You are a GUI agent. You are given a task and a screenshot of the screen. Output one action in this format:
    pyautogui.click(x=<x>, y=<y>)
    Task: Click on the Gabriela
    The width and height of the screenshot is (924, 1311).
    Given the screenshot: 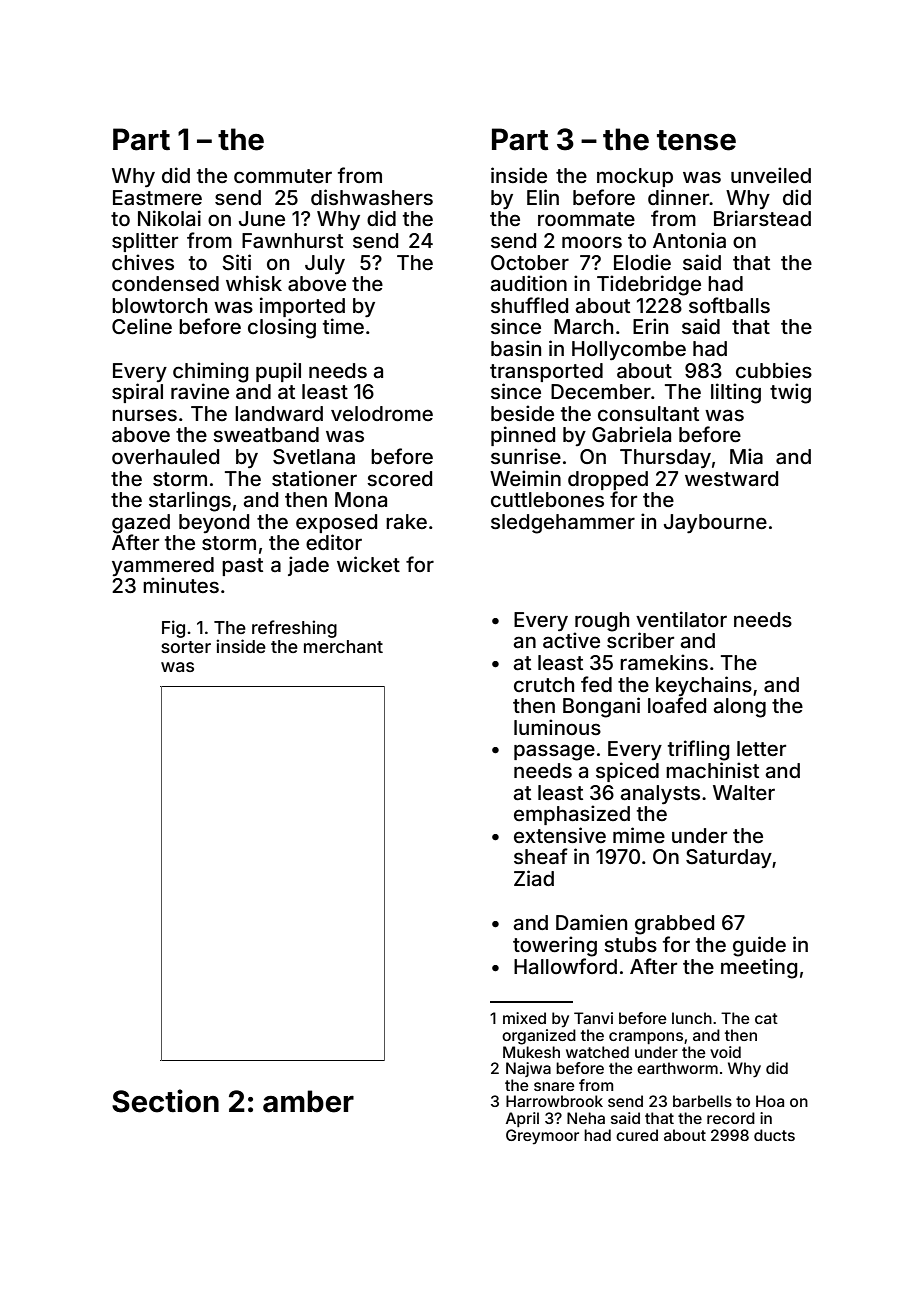 What is the action you would take?
    pyautogui.click(x=631, y=434)
